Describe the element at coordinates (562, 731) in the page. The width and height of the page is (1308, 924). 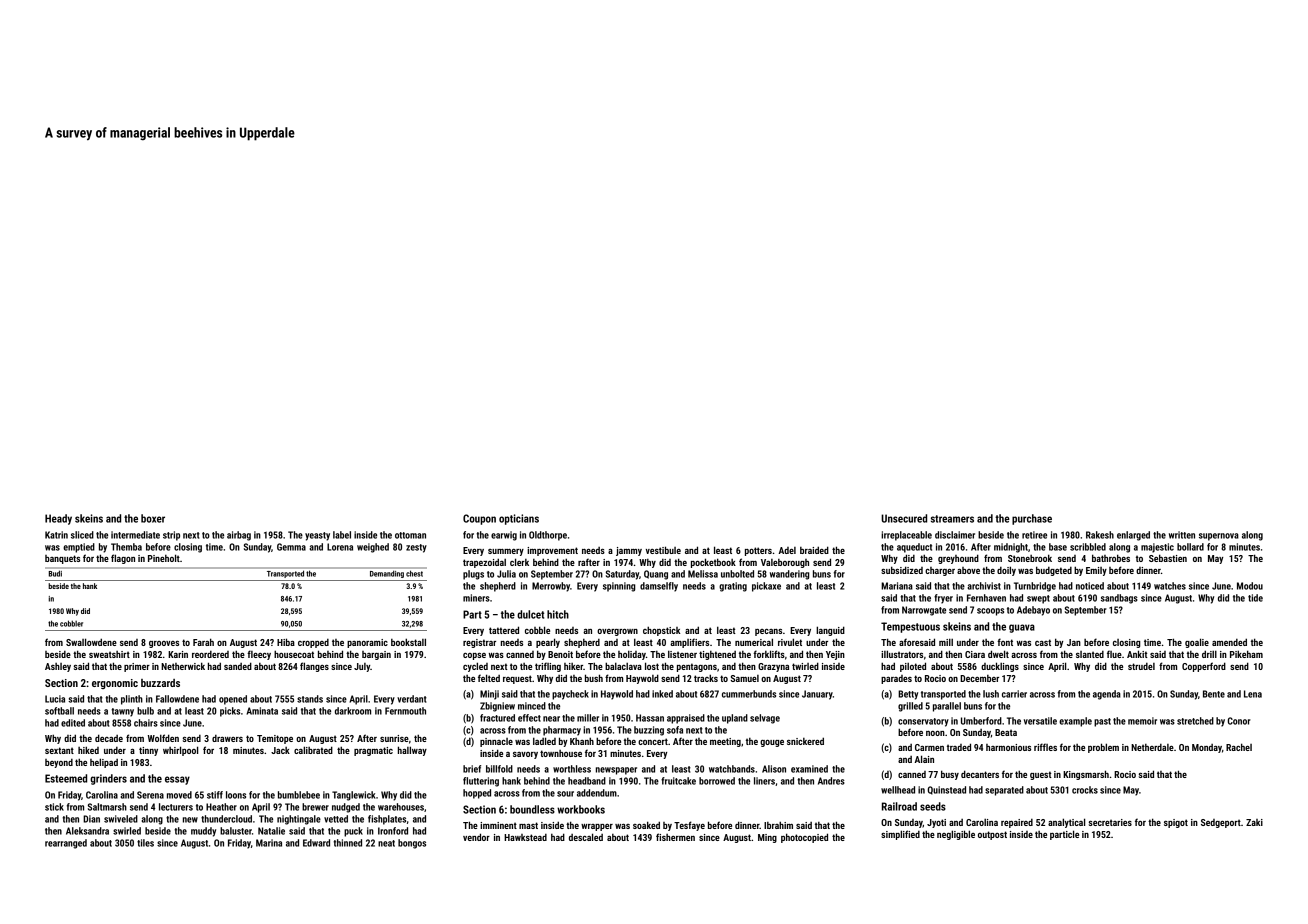
I see `pharmacy` at that location.
